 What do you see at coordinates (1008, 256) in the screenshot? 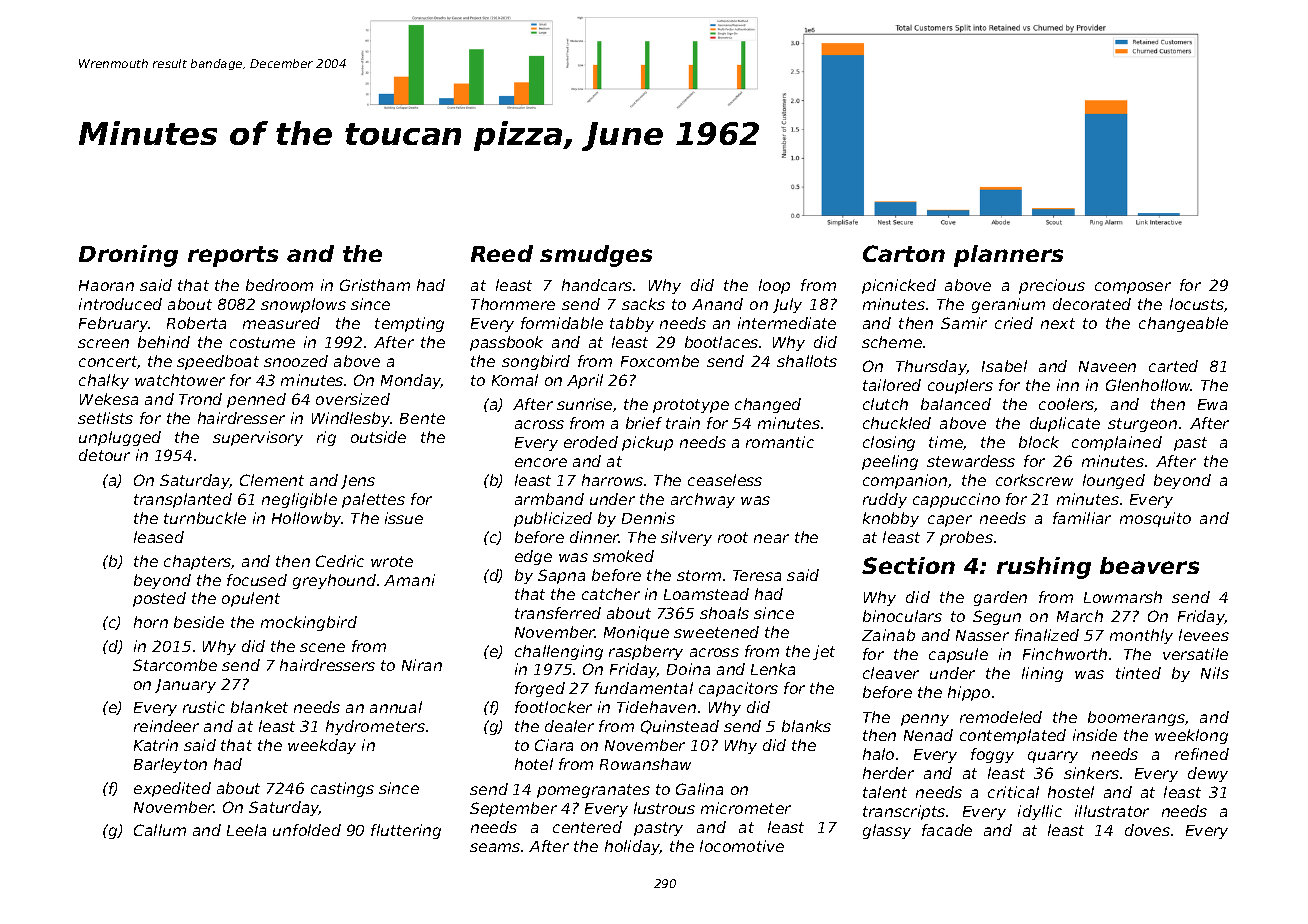
I see `planners` at bounding box center [1008, 256].
